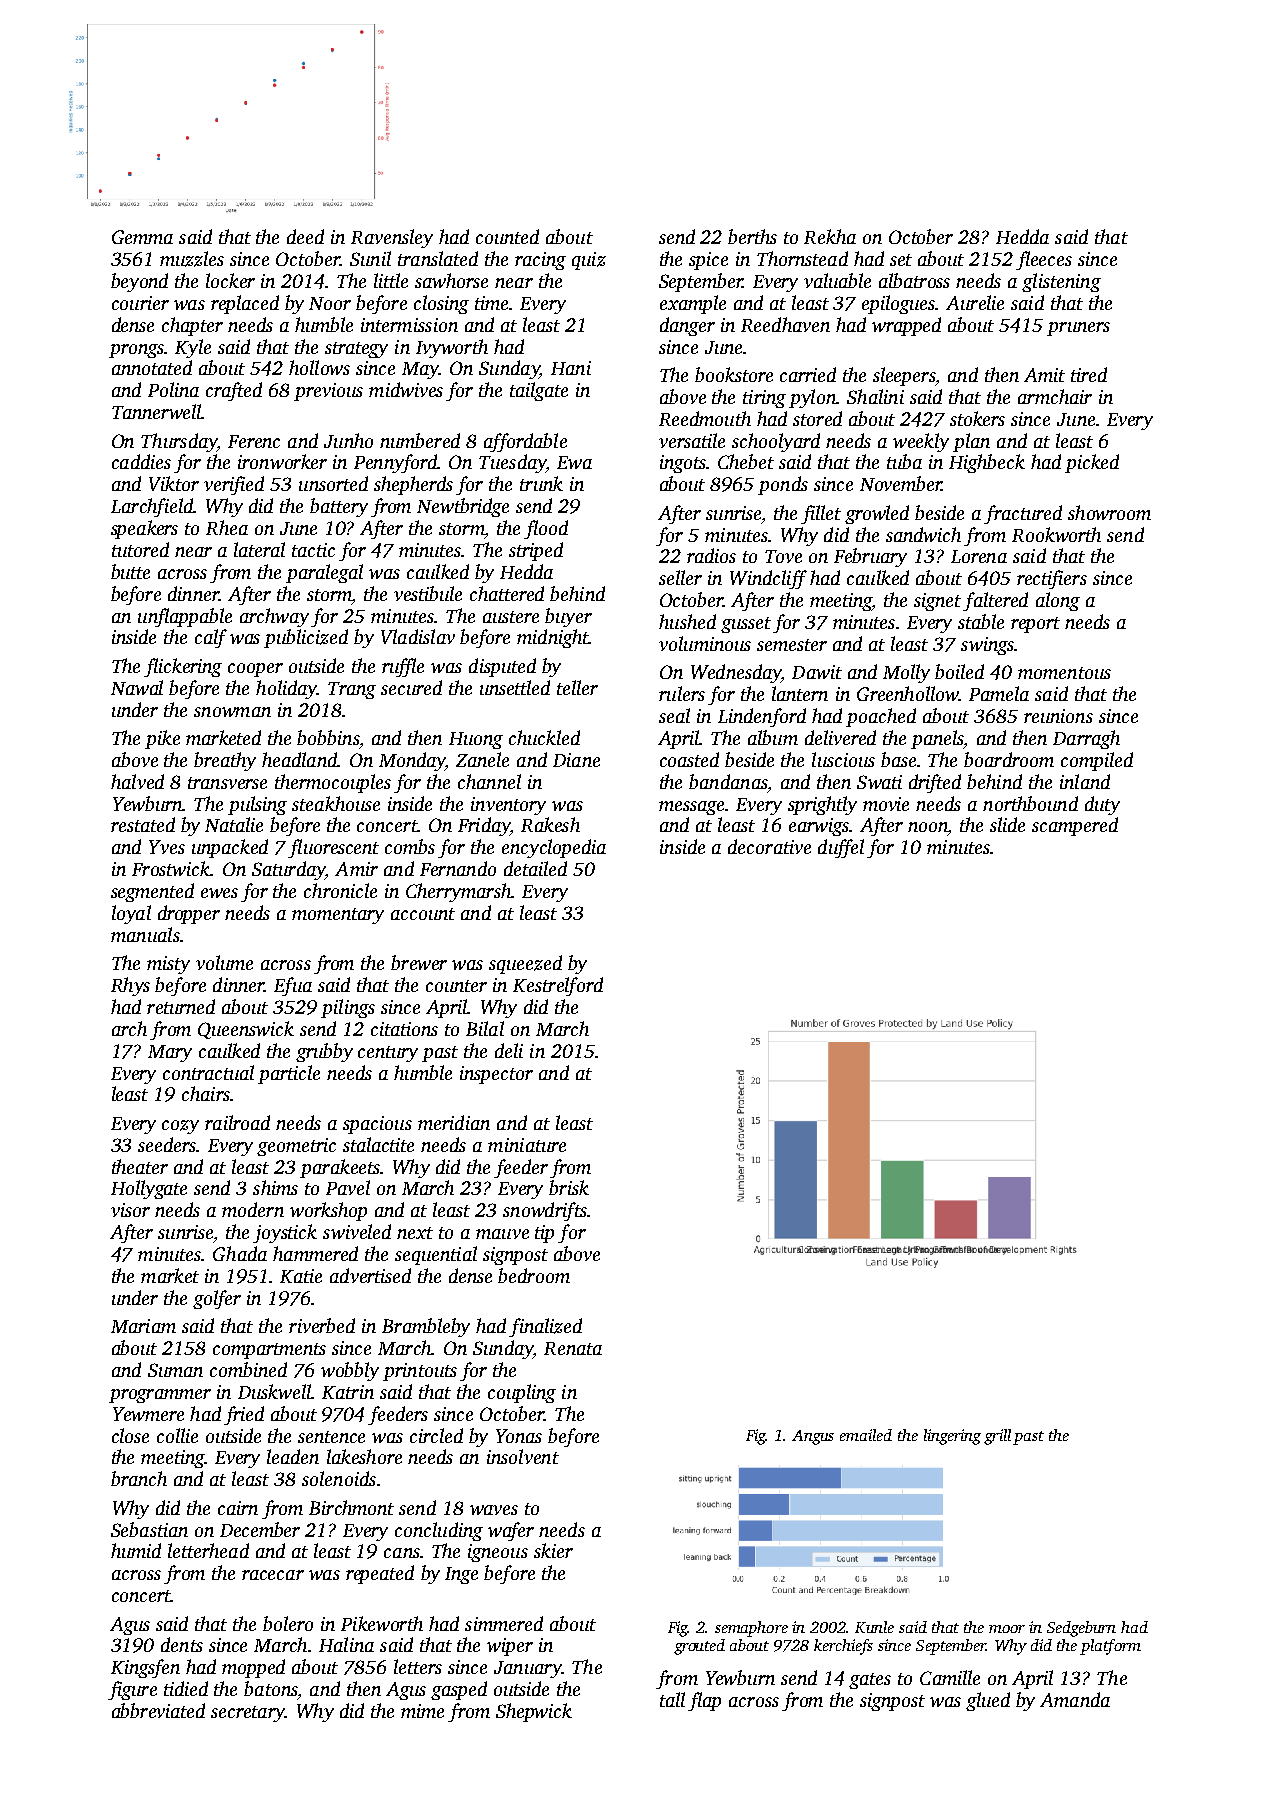 This document has height=1793, width=1267. I want to click on Polina, so click(173, 389).
